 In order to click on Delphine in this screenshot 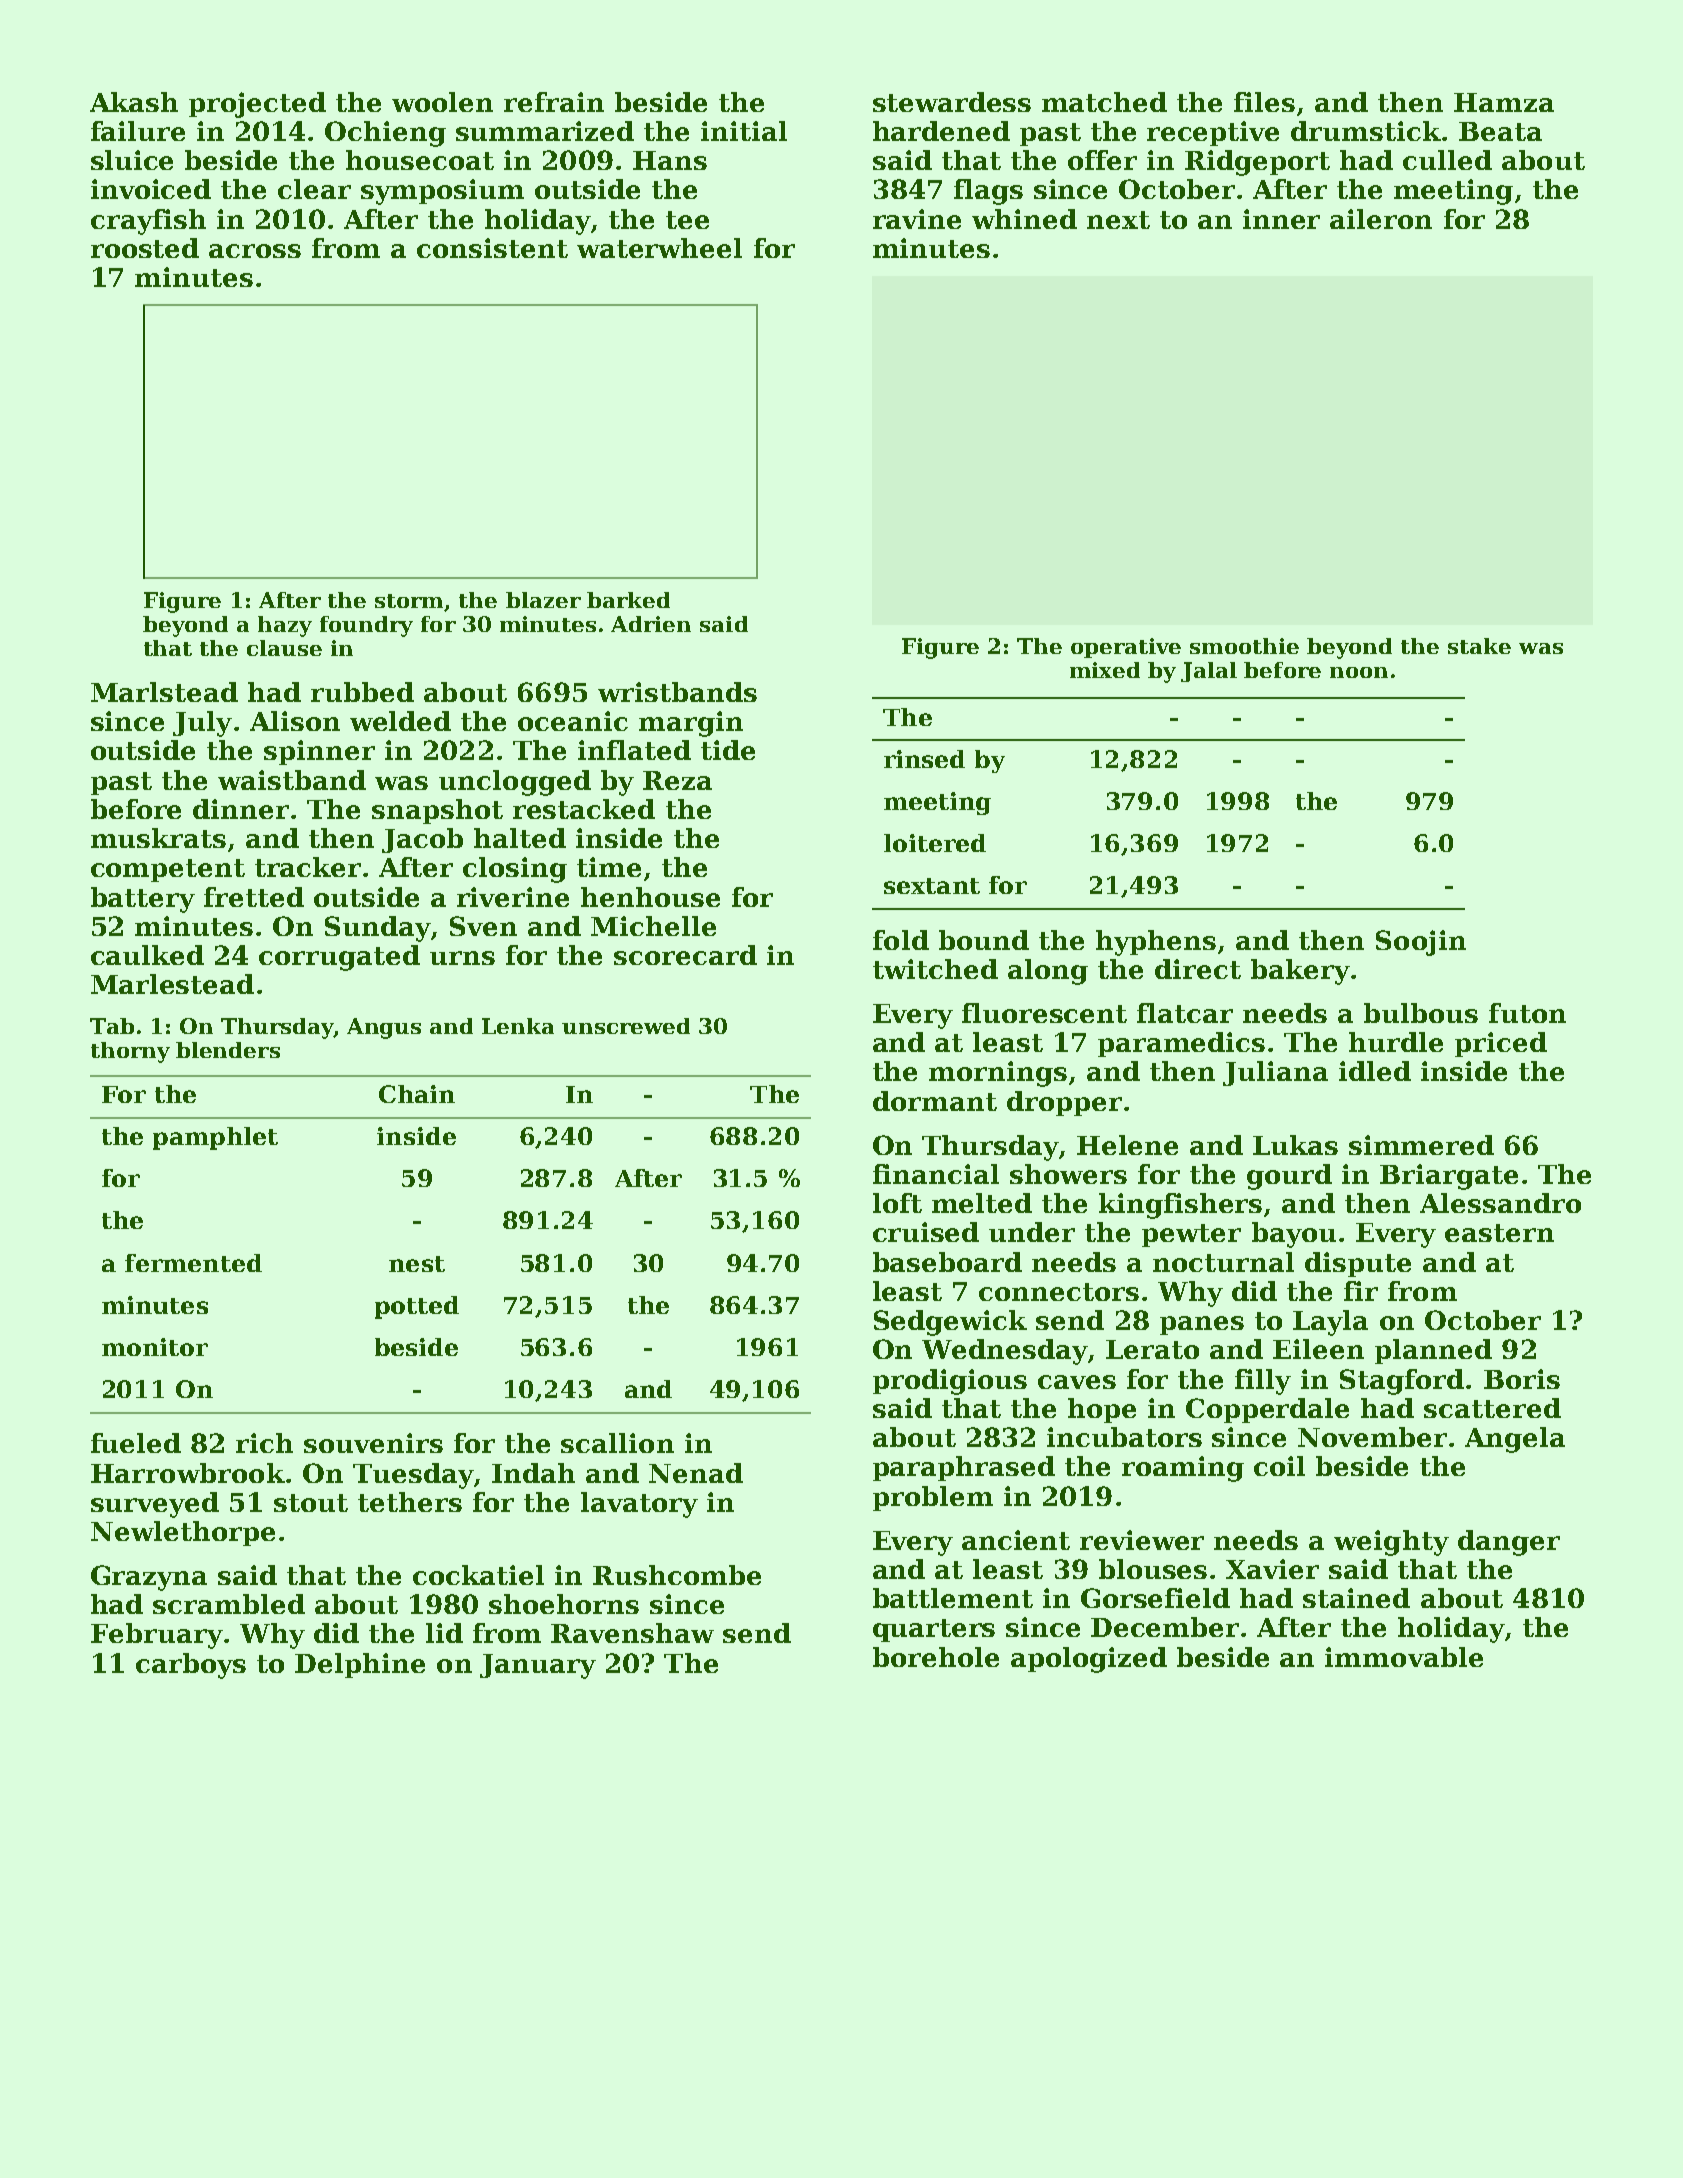, I will do `click(360, 1665)`.
